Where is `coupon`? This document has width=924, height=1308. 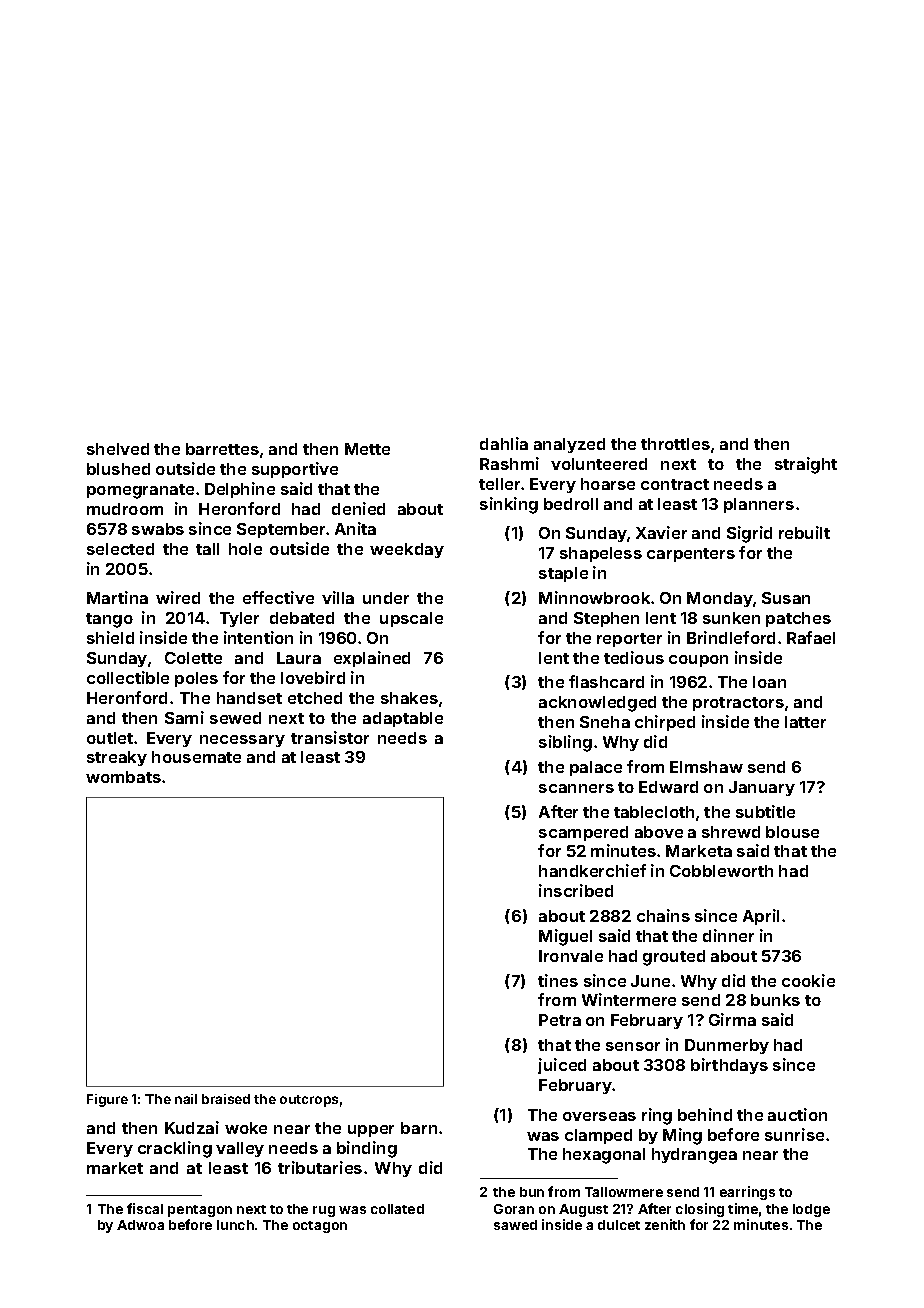
coupon is located at coordinates (698, 661).
